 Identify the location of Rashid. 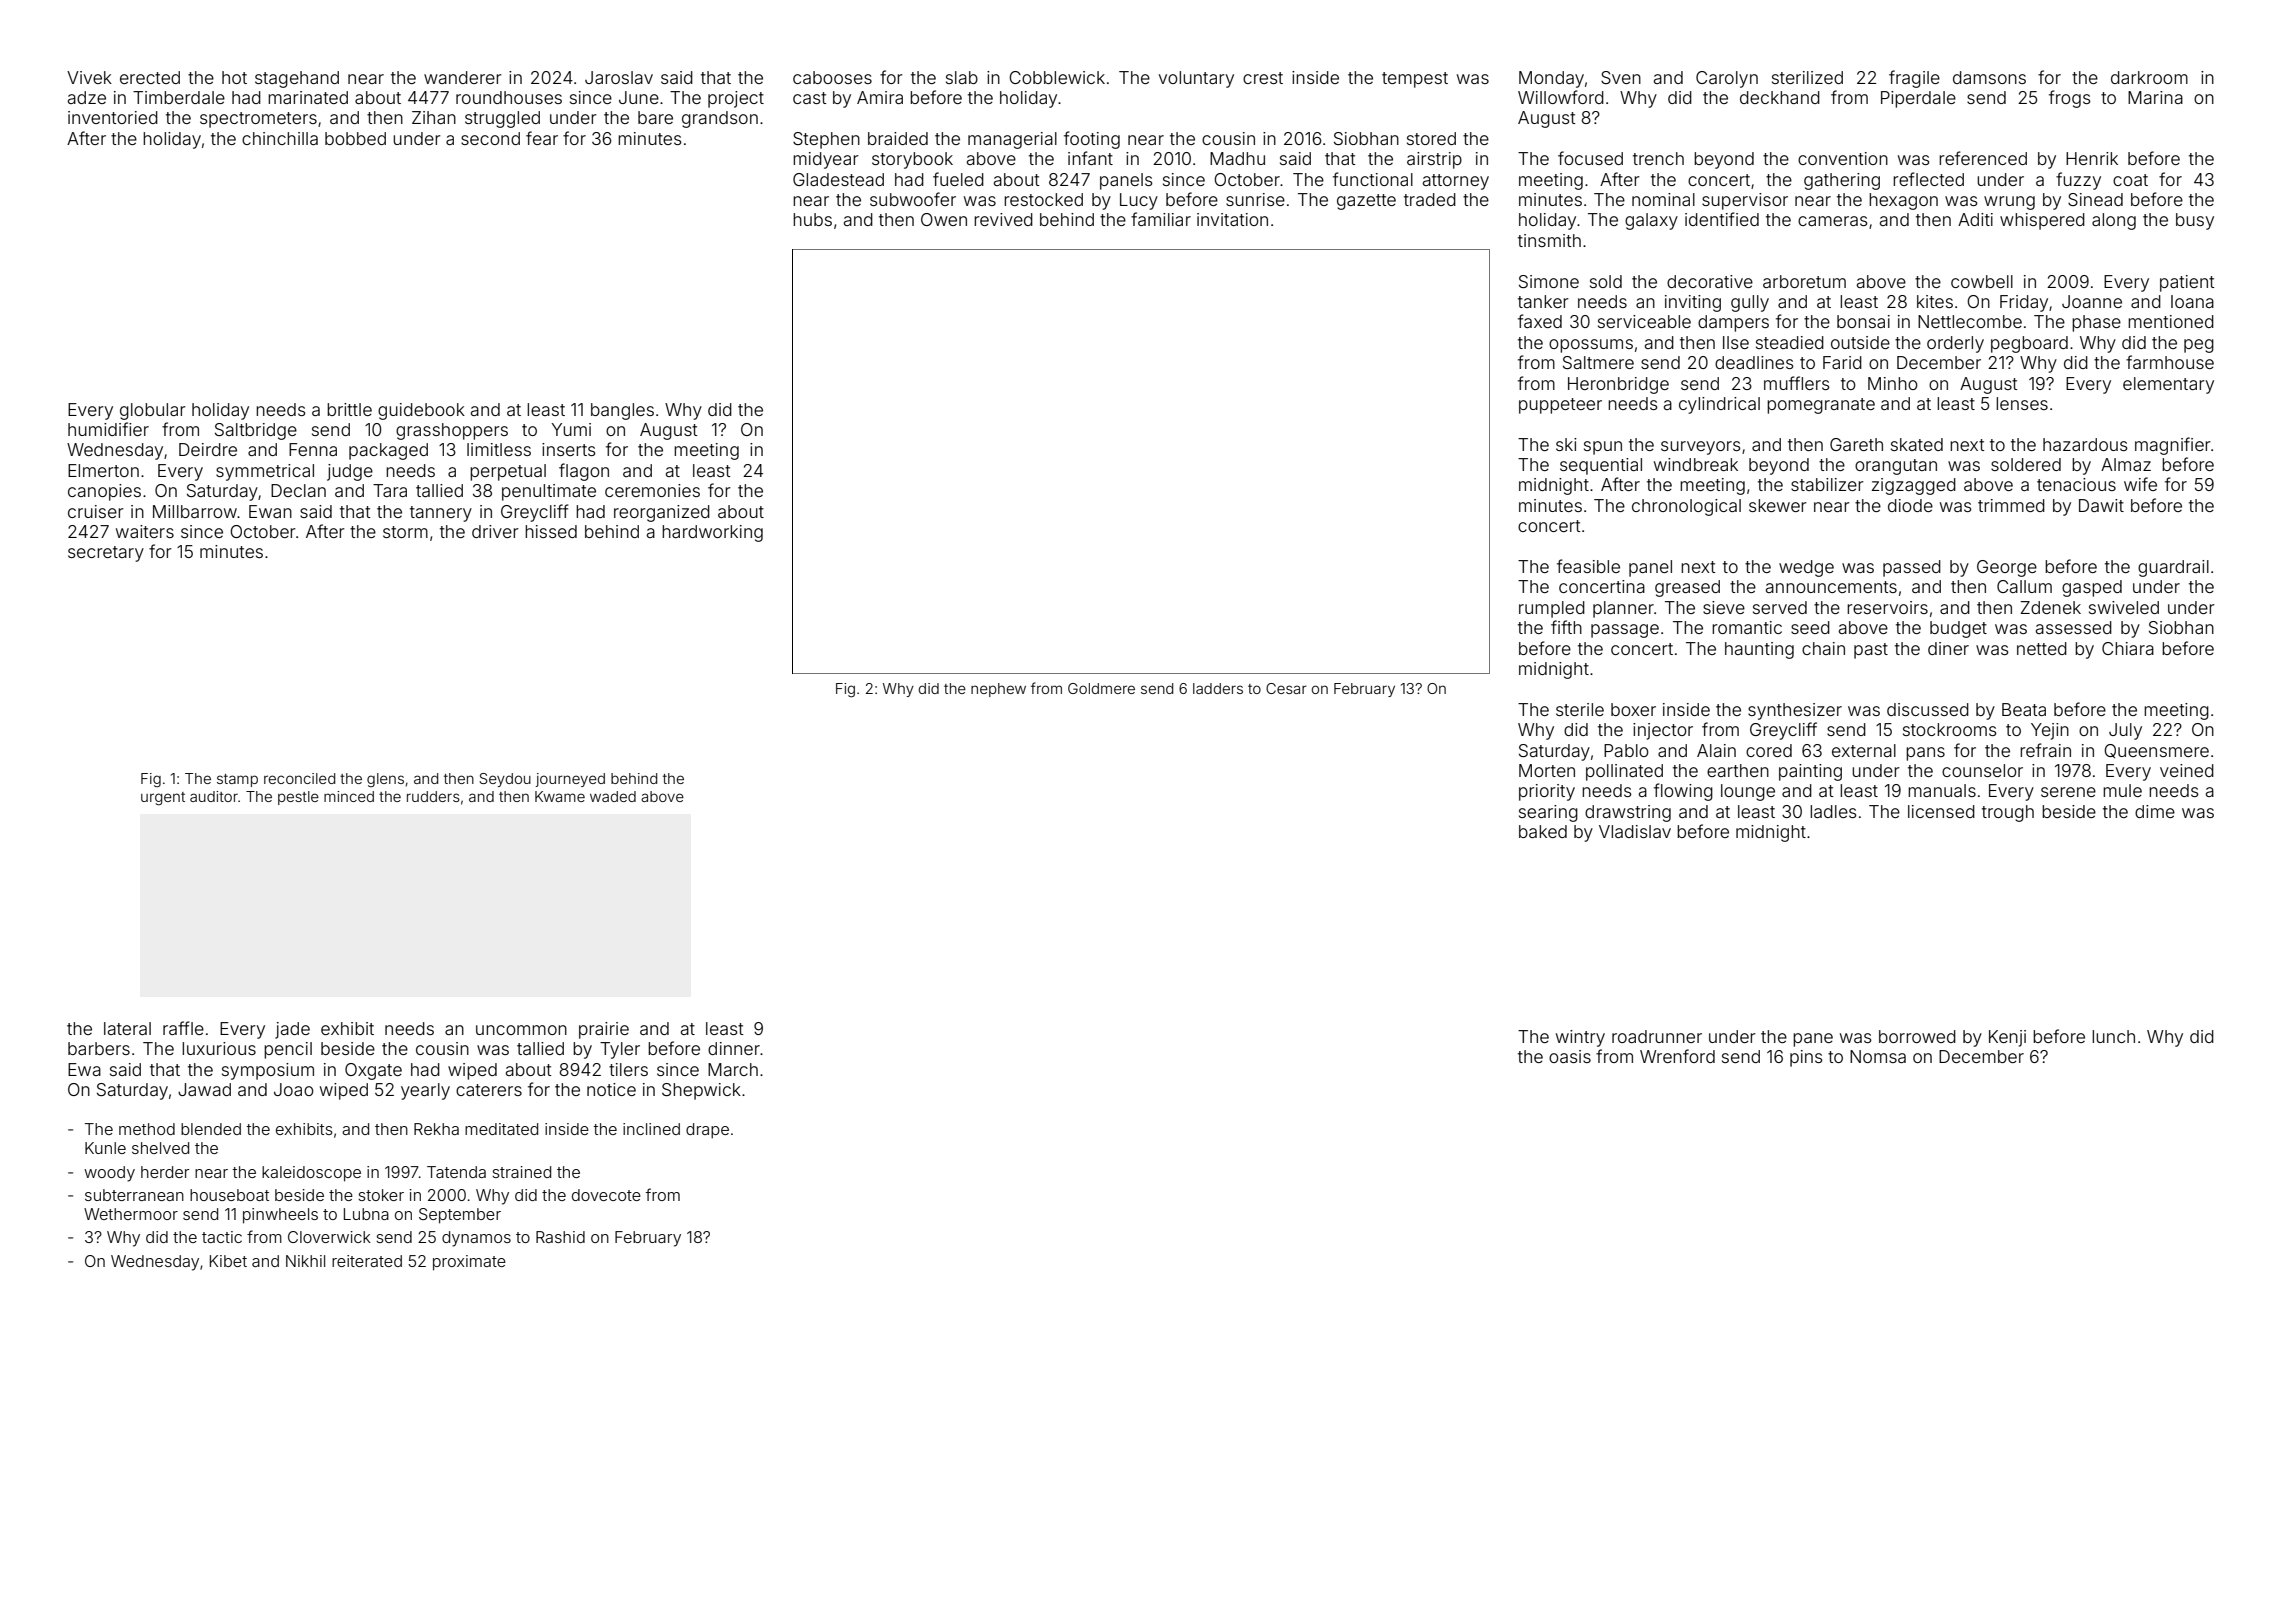
(560, 1237).
